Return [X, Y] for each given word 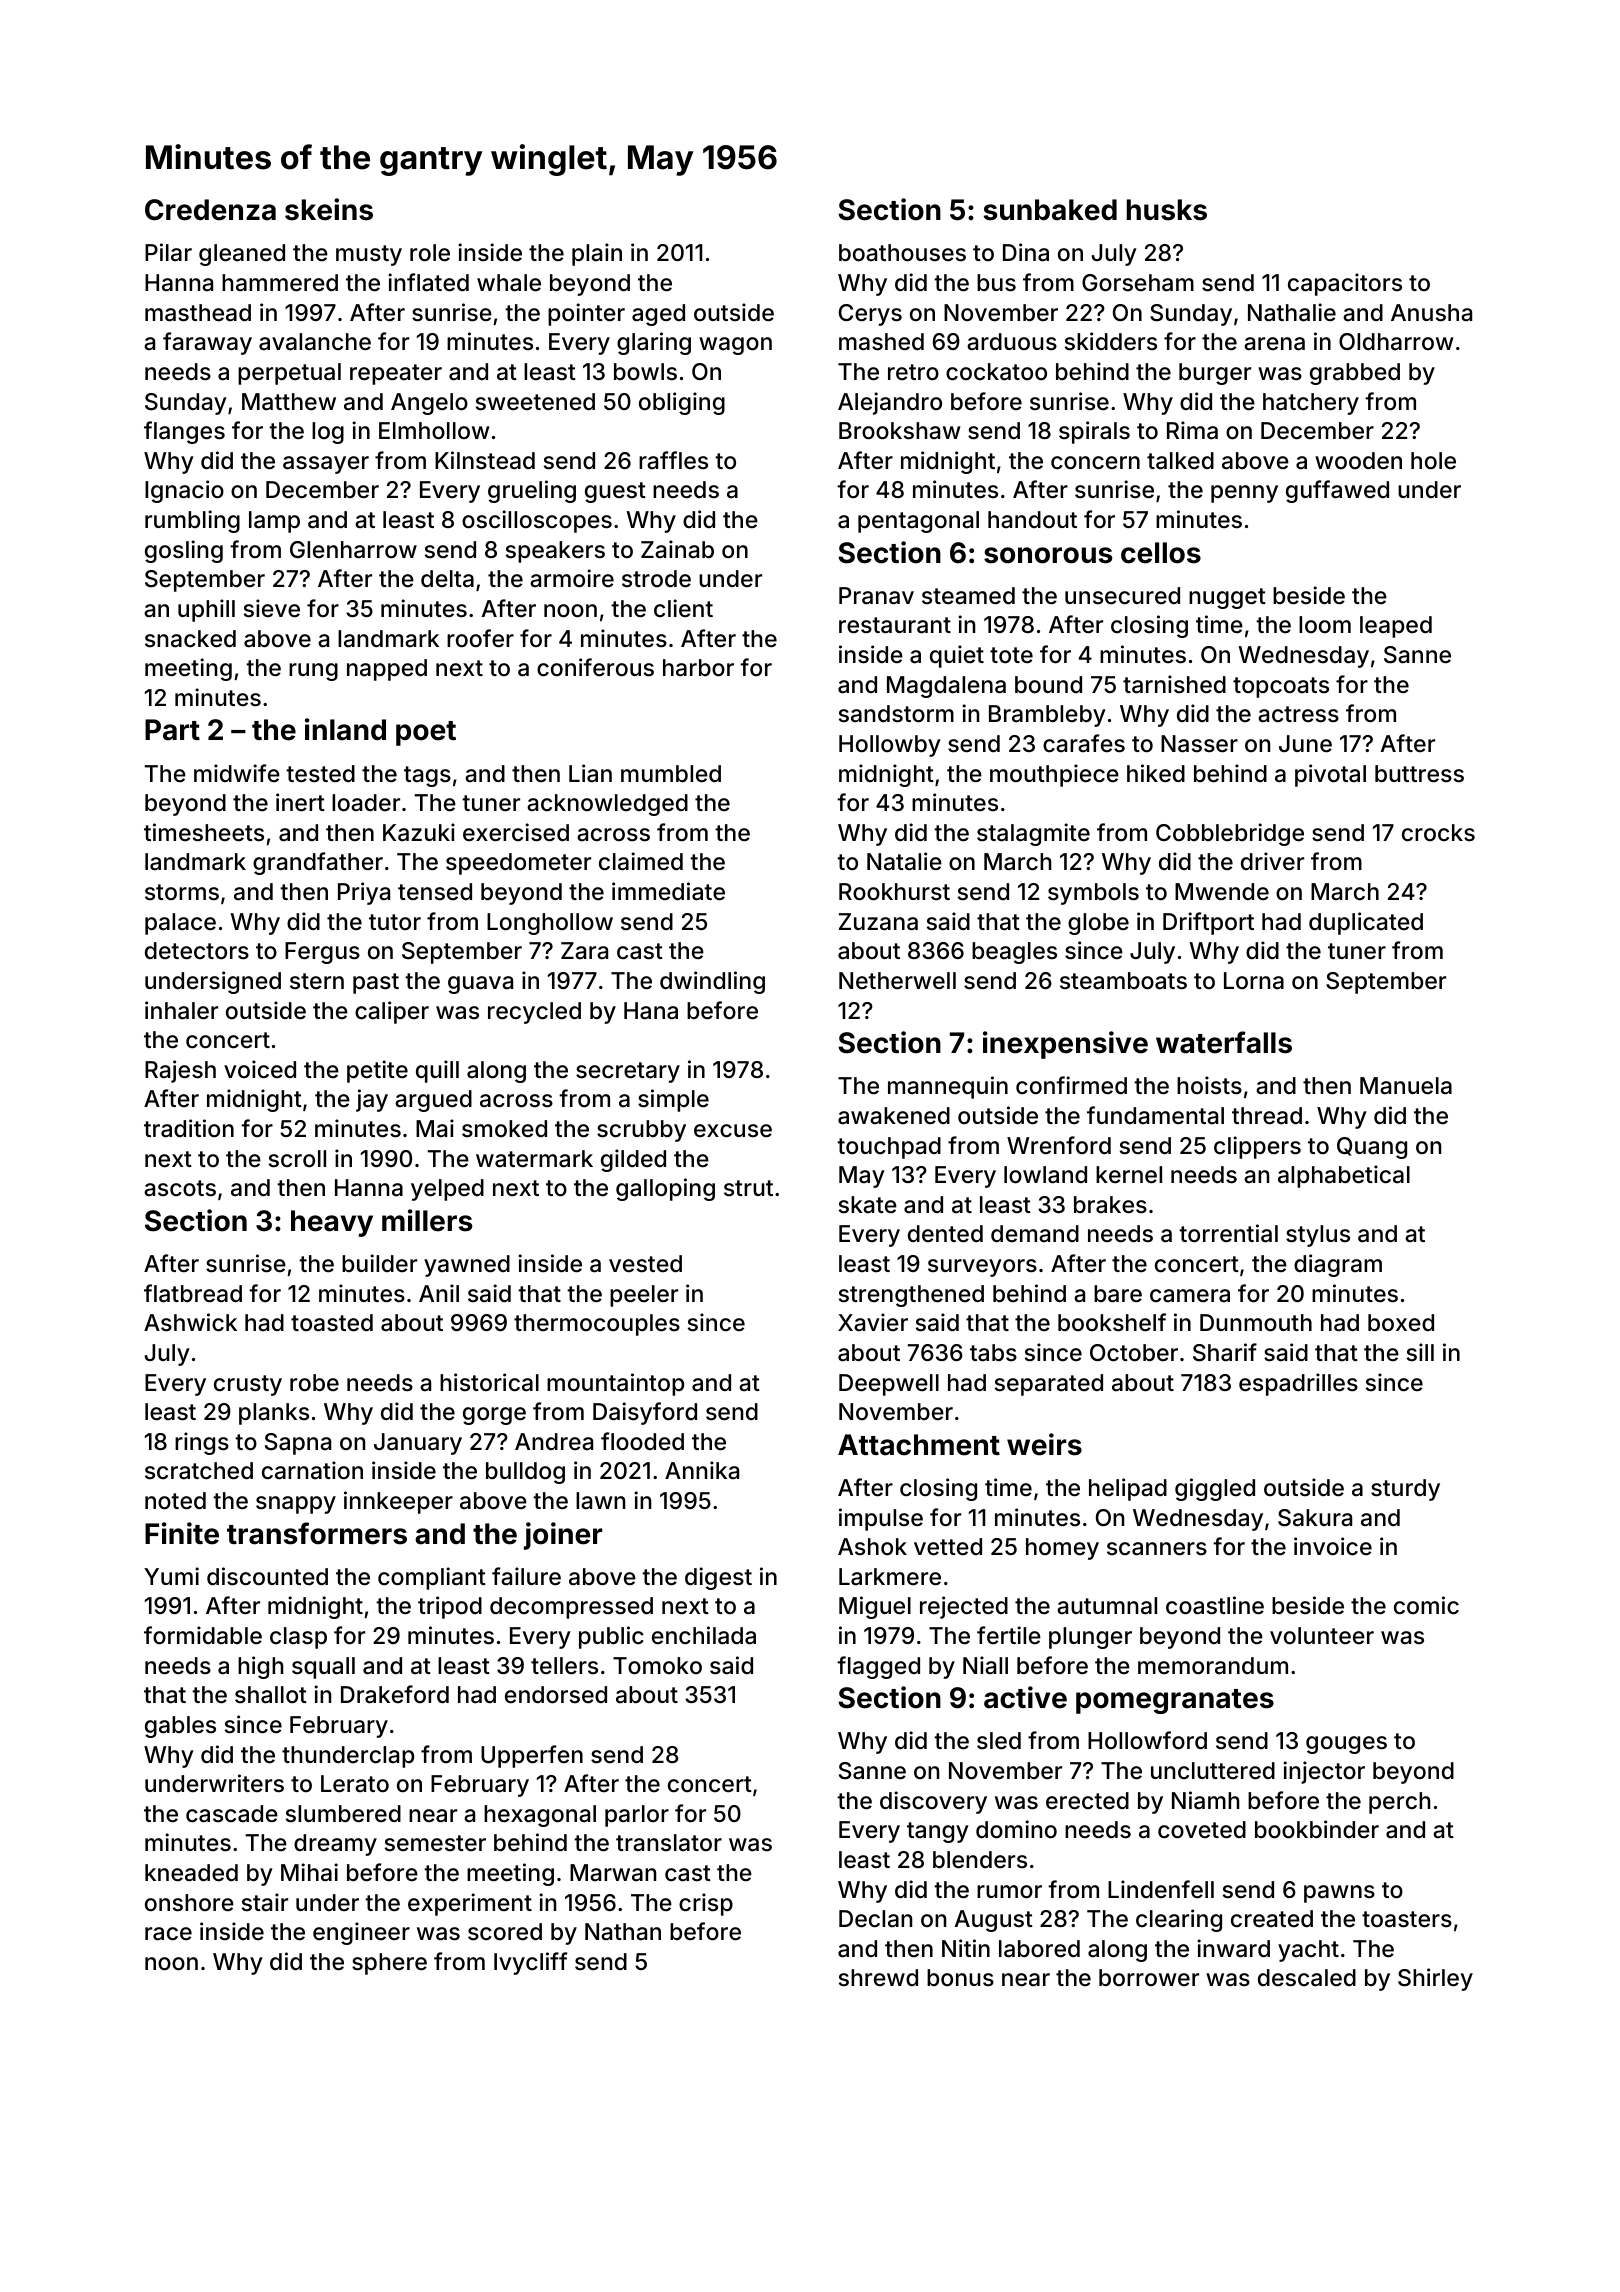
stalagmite [1033, 834]
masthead [198, 313]
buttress [1419, 774]
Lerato [355, 1784]
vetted [948, 1547]
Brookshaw [900, 431]
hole [1433, 461]
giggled [1215, 1489]
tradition [189, 1128]
